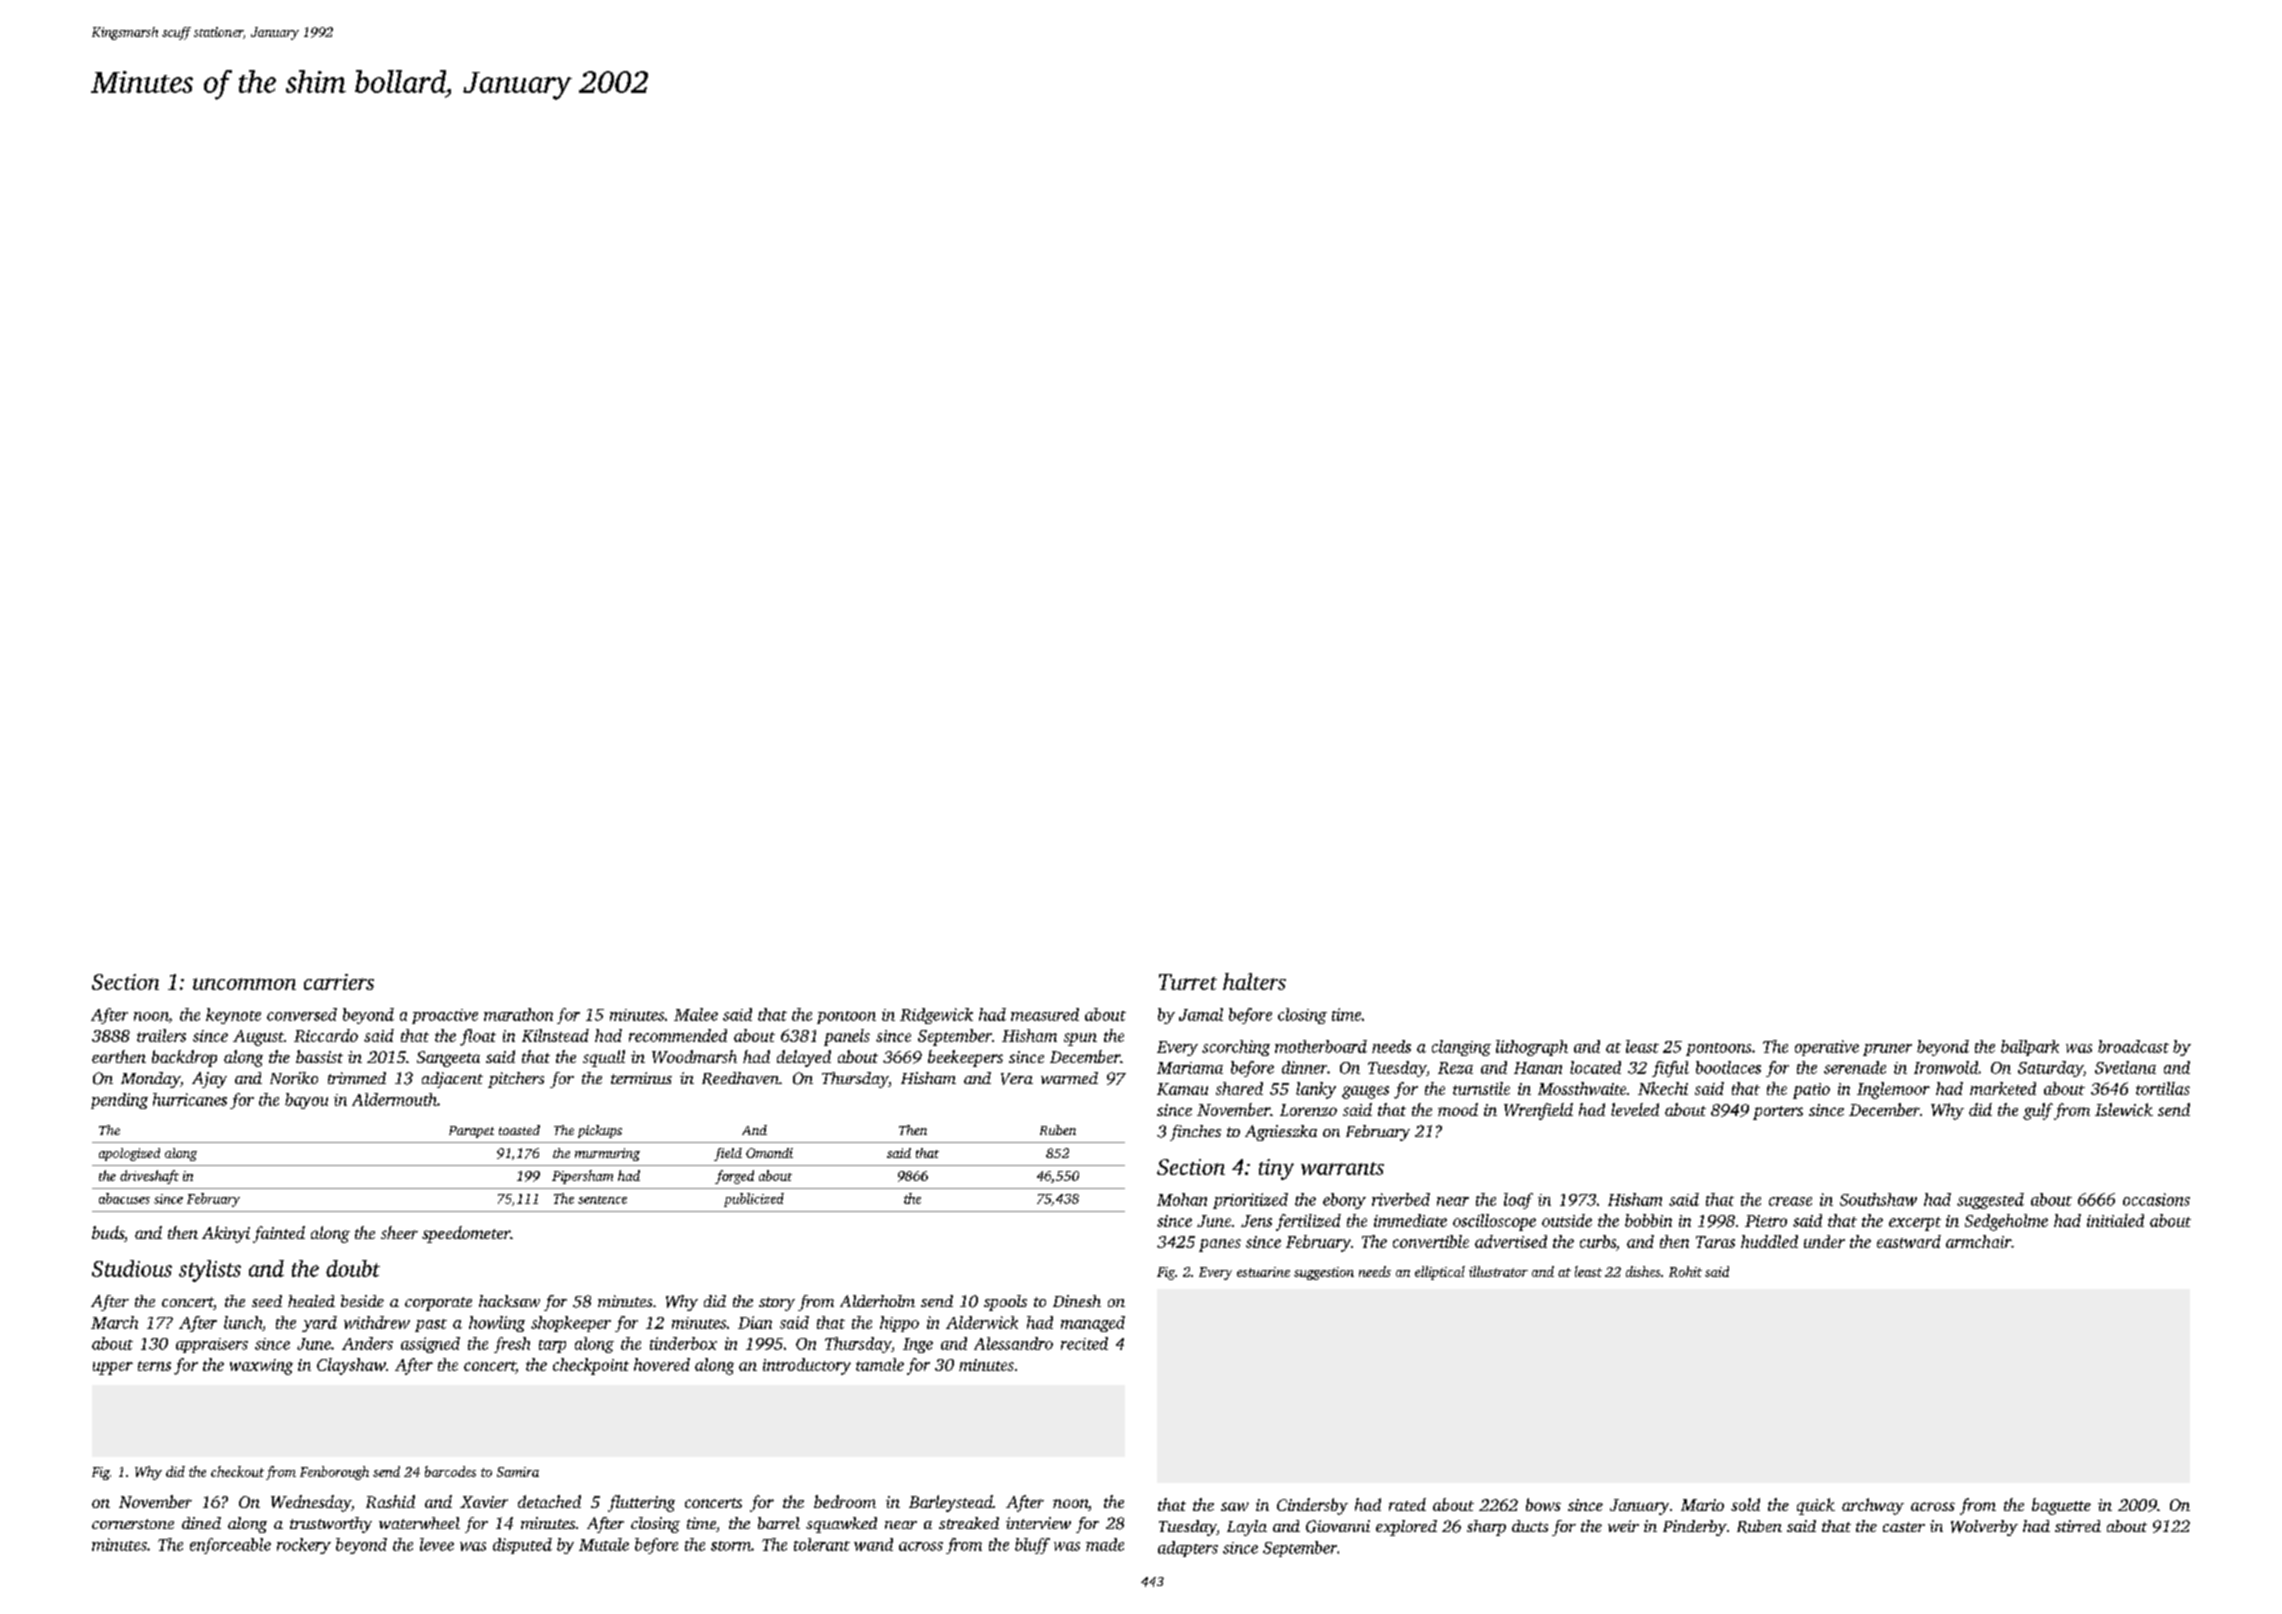  Describe the element at coordinates (604, 1058) in the screenshot. I see `squall` at that location.
